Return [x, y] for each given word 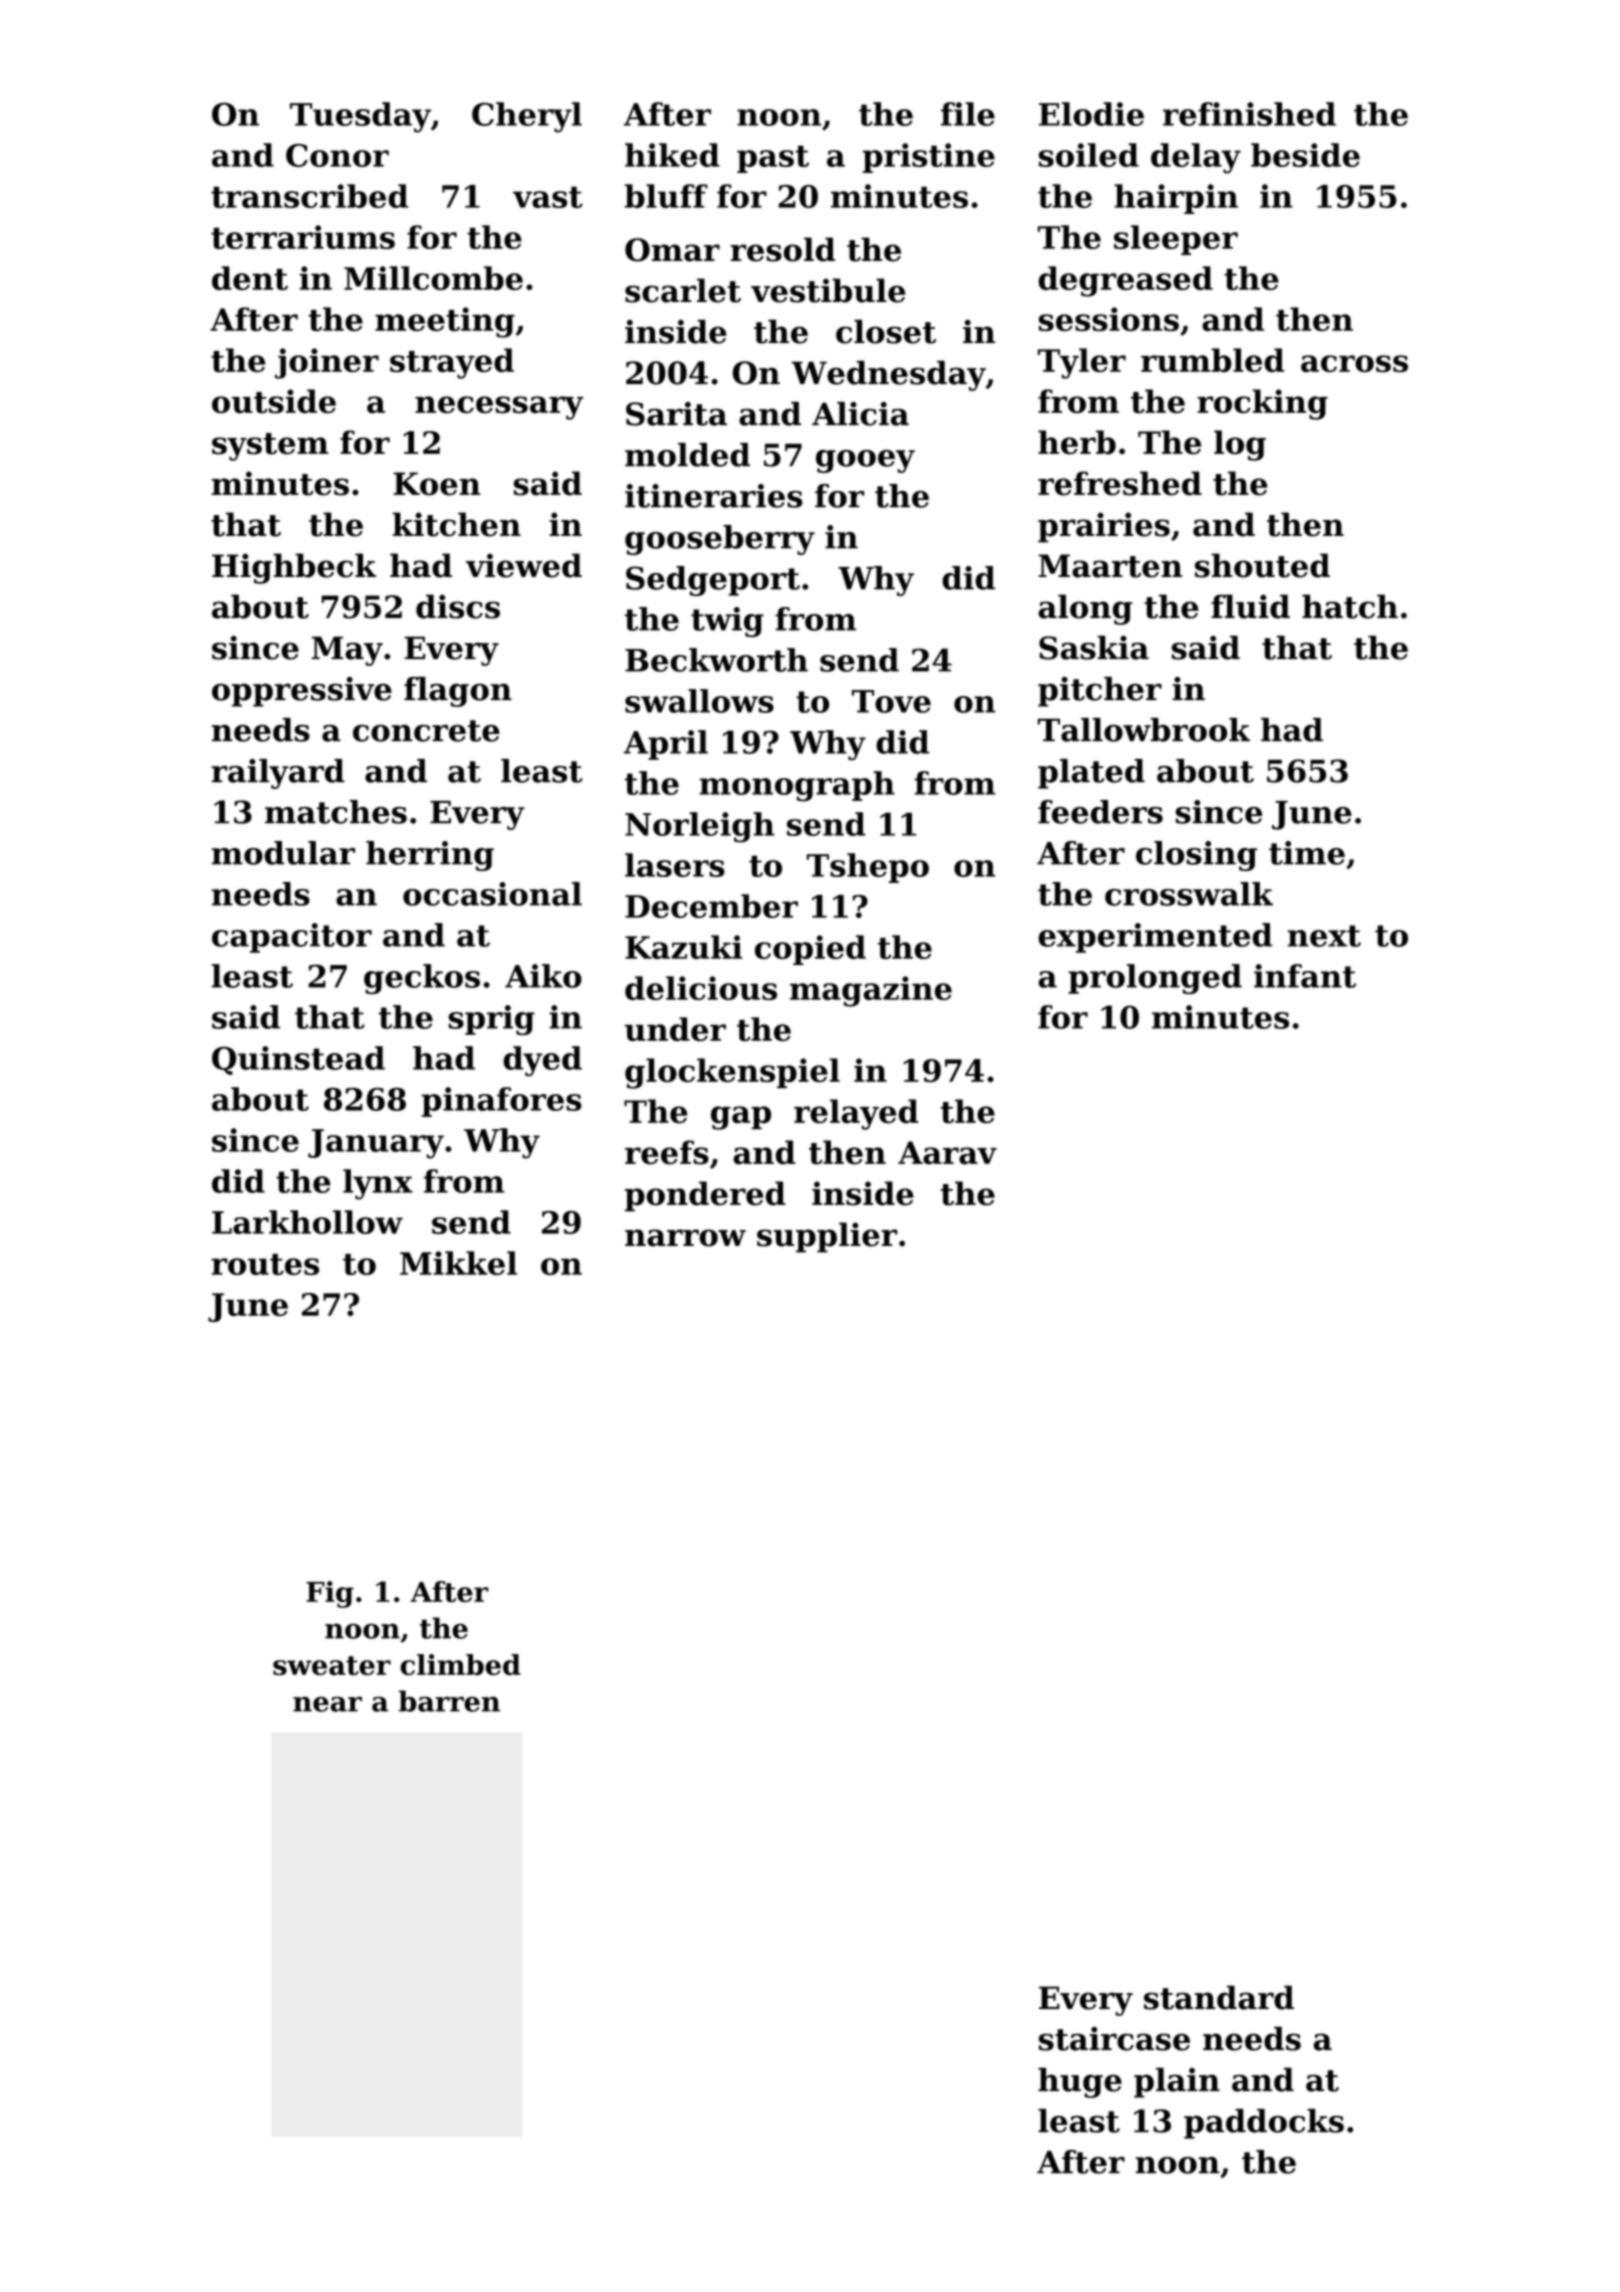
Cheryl [527, 117]
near [327, 1704]
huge [1080, 2083]
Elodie [1091, 114]
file [968, 114]
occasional [492, 894]
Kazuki [684, 947]
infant [1305, 976]
